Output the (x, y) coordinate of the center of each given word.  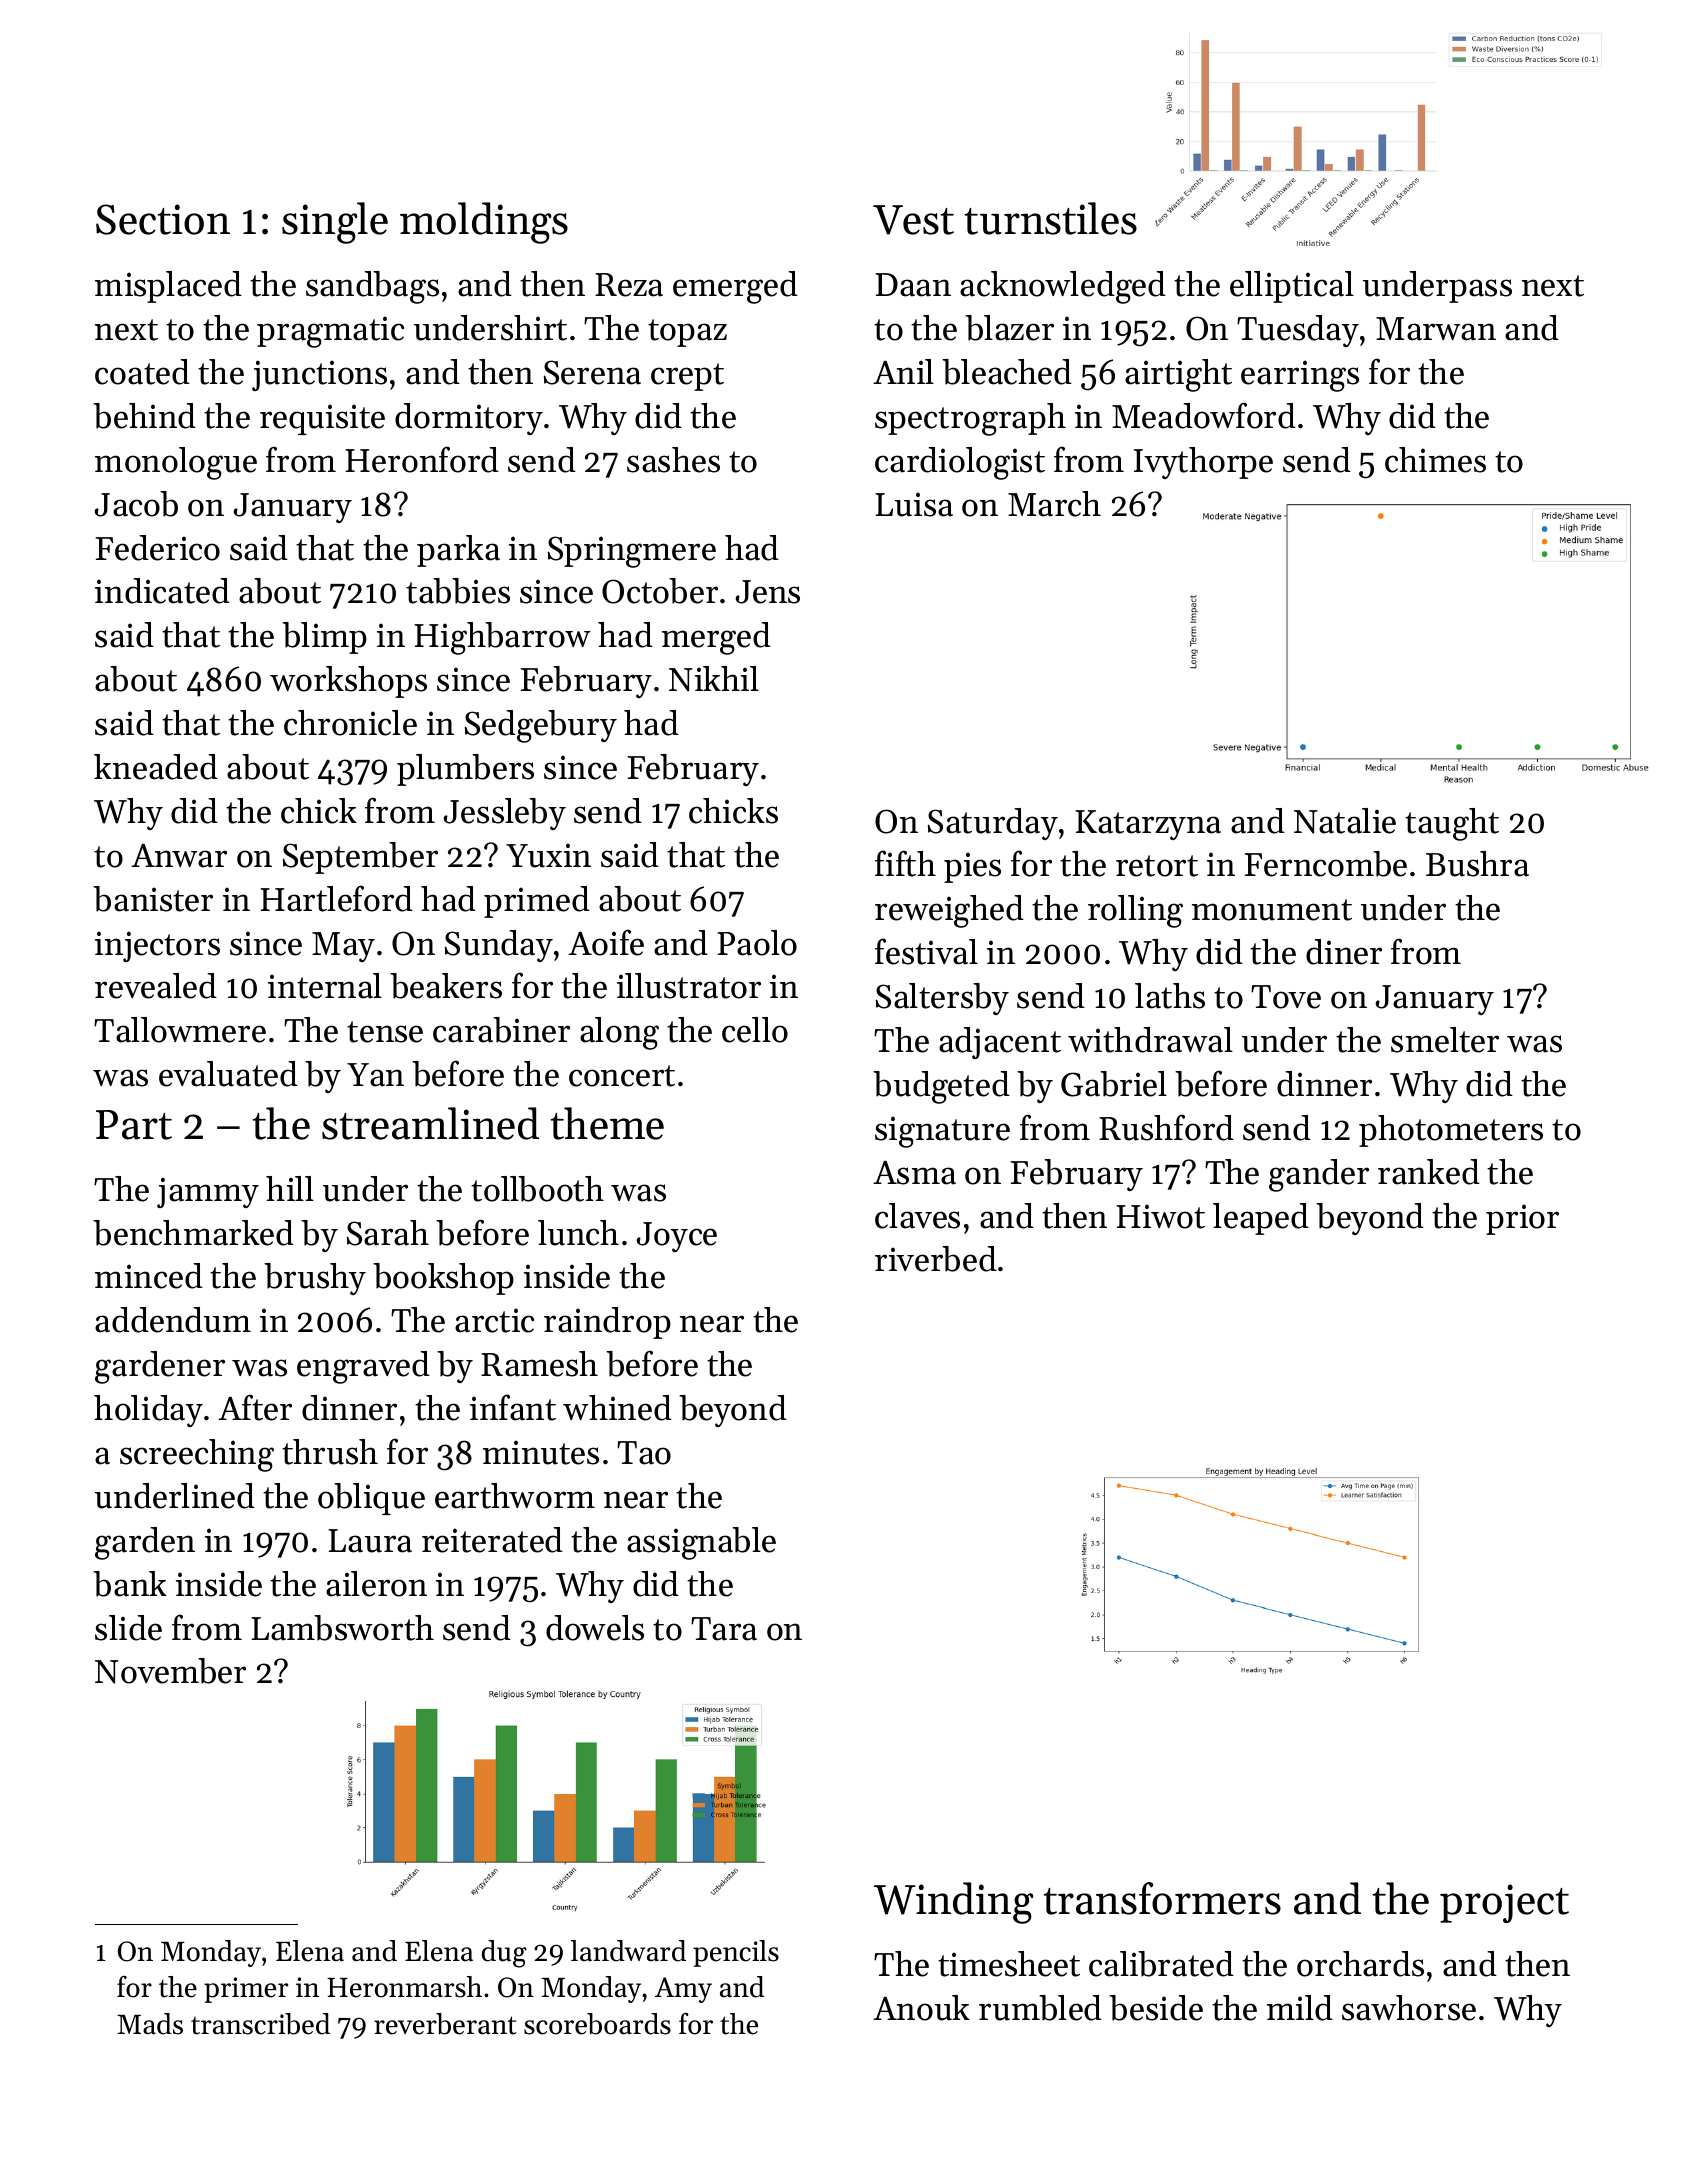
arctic (494, 1320)
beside (1156, 2008)
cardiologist (960, 463)
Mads (150, 2024)
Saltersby (942, 999)
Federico (157, 548)
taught (1452, 824)
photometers (1451, 1131)
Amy (683, 1990)
